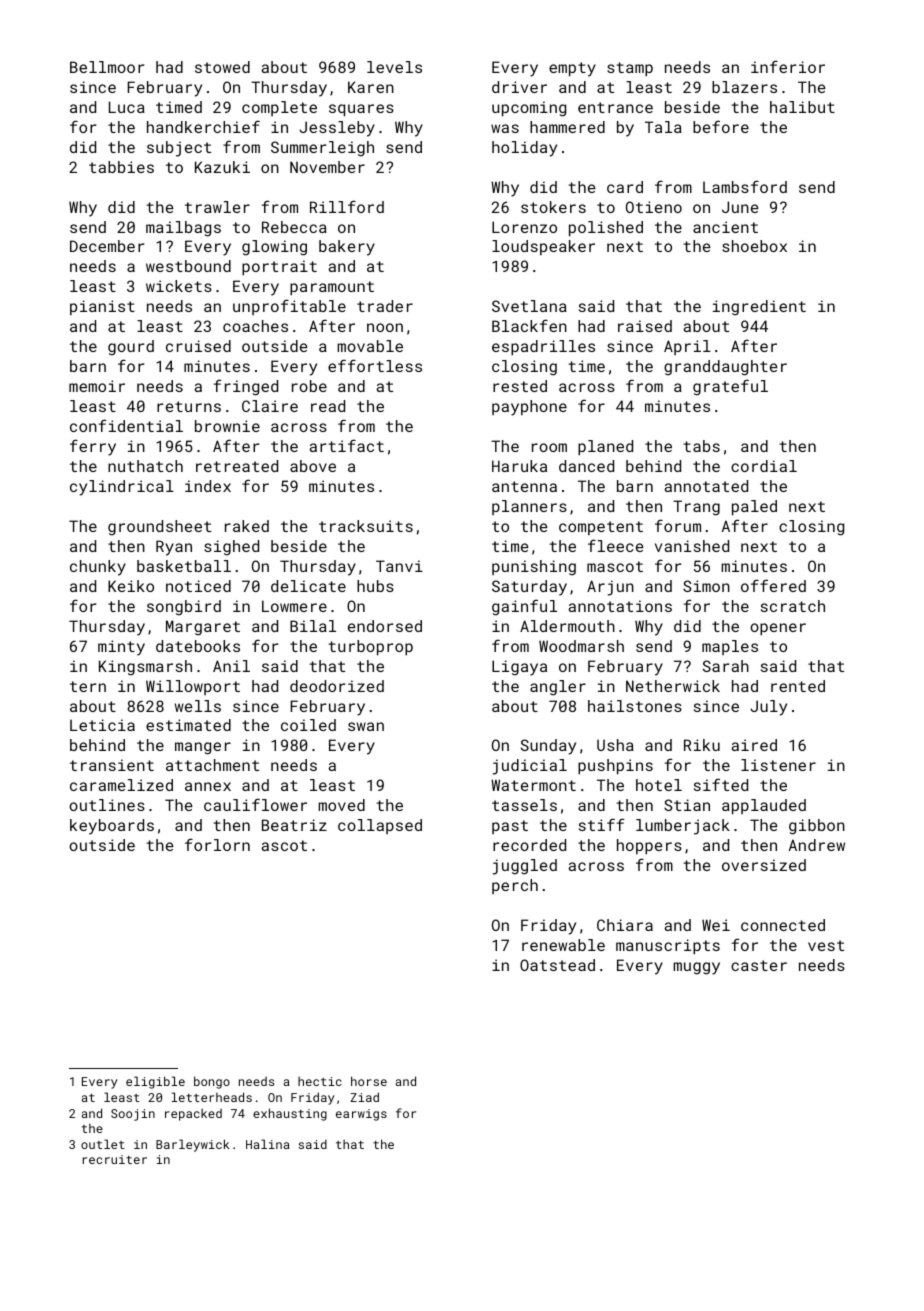 This screenshot has height=1311, width=924. What do you see at coordinates (706, 586) in the screenshot?
I see `Simon` at bounding box center [706, 586].
